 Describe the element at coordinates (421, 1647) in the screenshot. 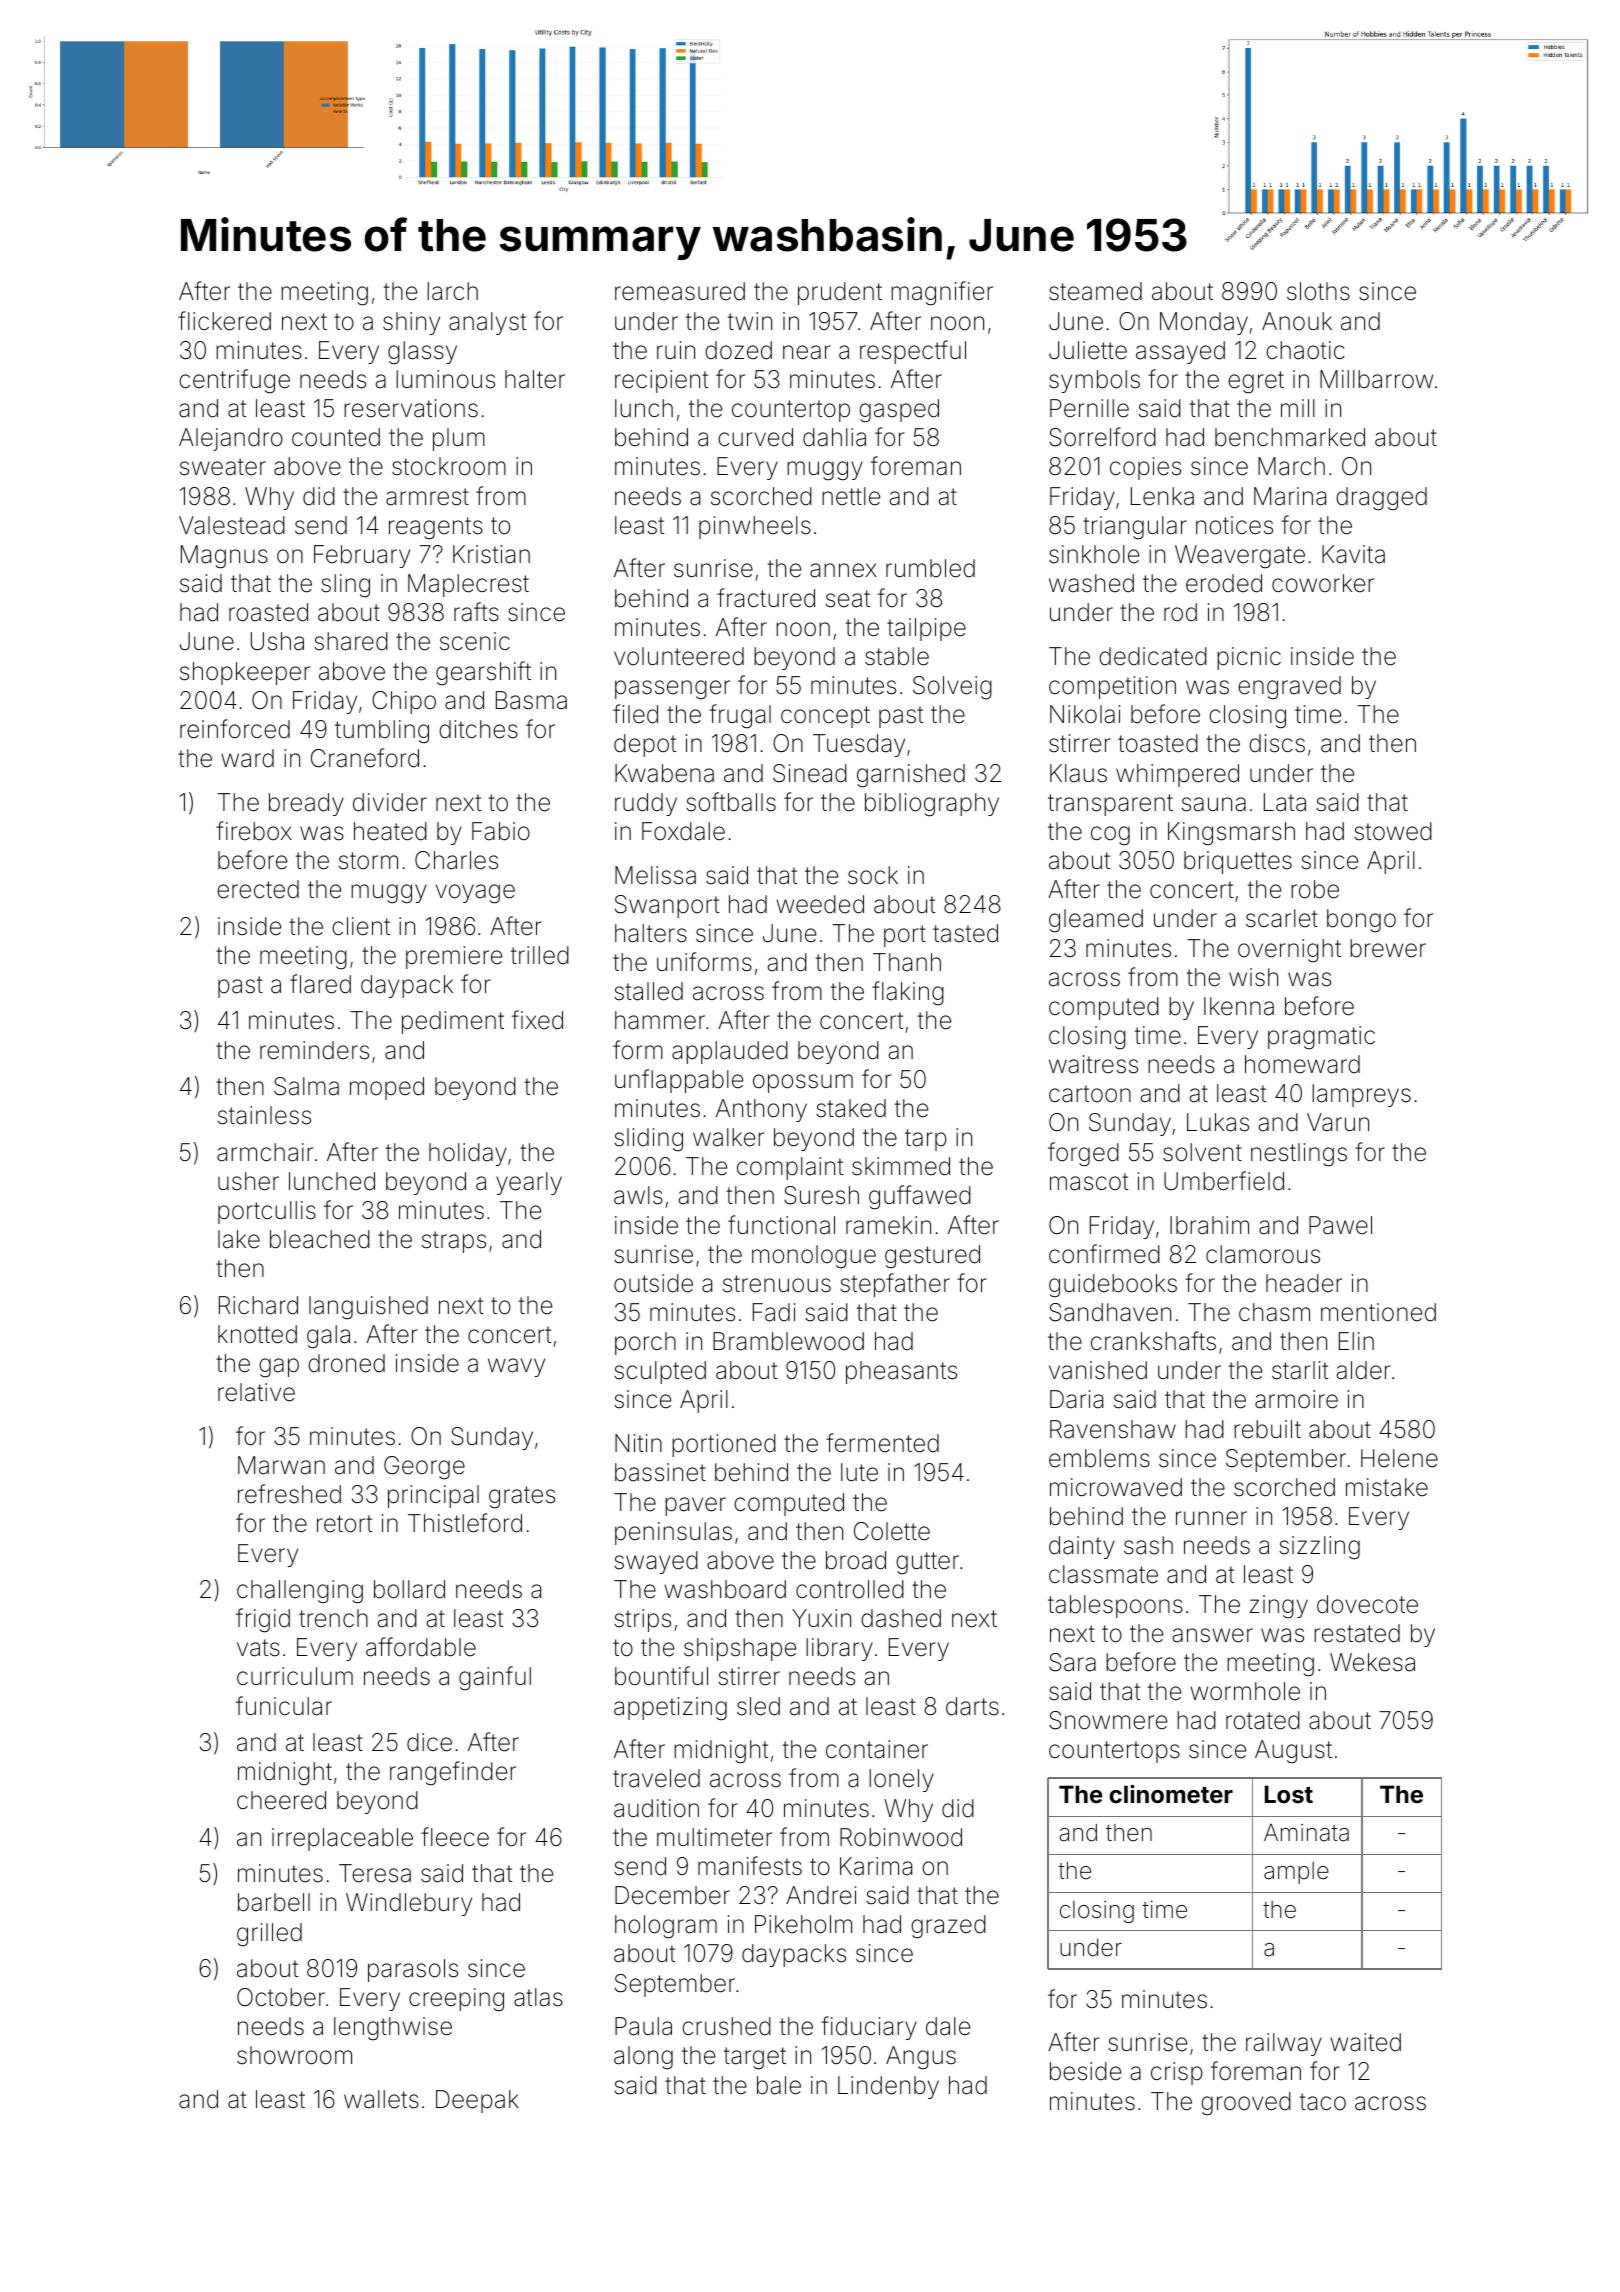

I see `affordable` at that location.
